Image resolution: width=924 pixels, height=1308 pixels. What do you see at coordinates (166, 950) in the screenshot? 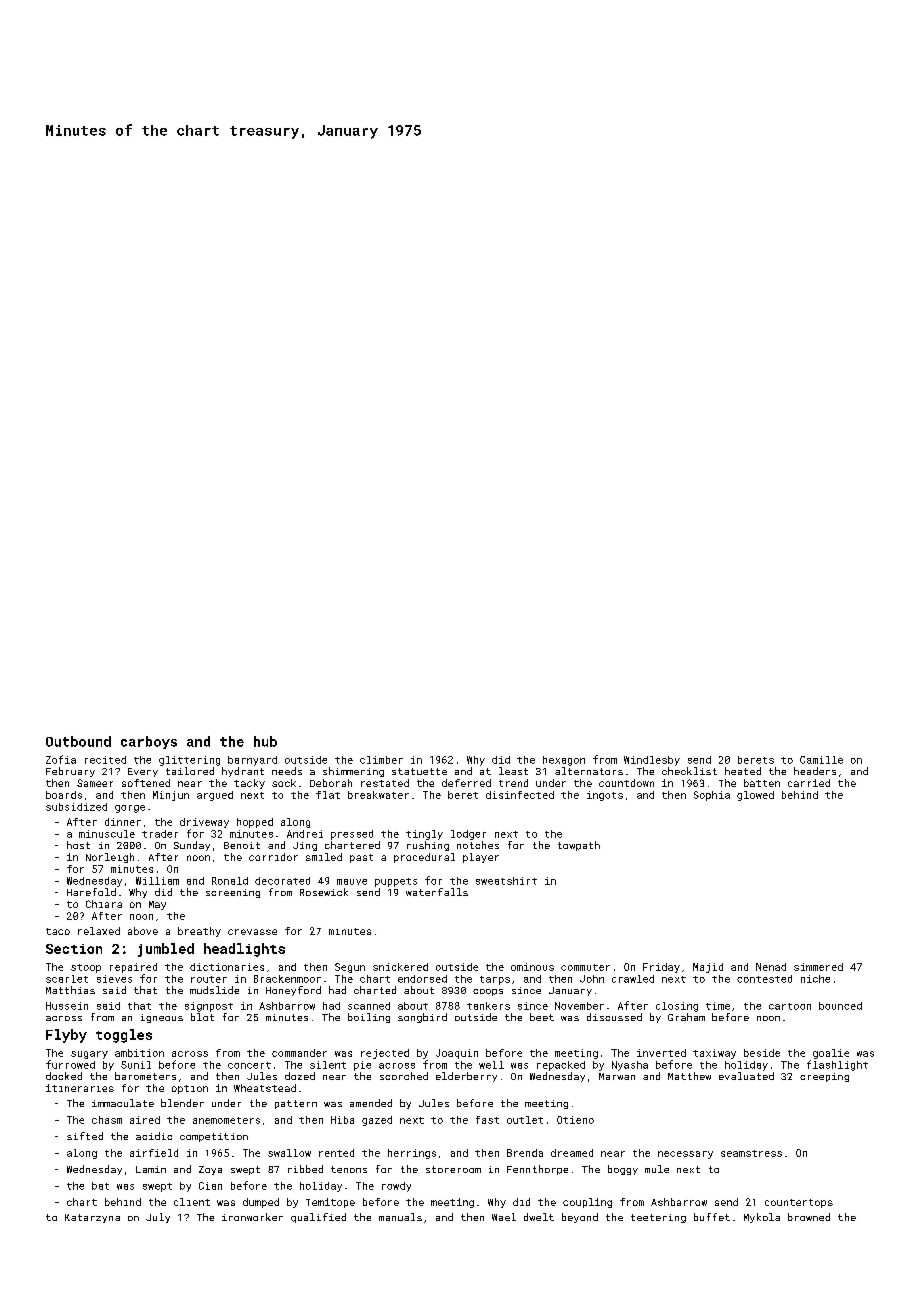
I see `jumbled` at bounding box center [166, 950].
